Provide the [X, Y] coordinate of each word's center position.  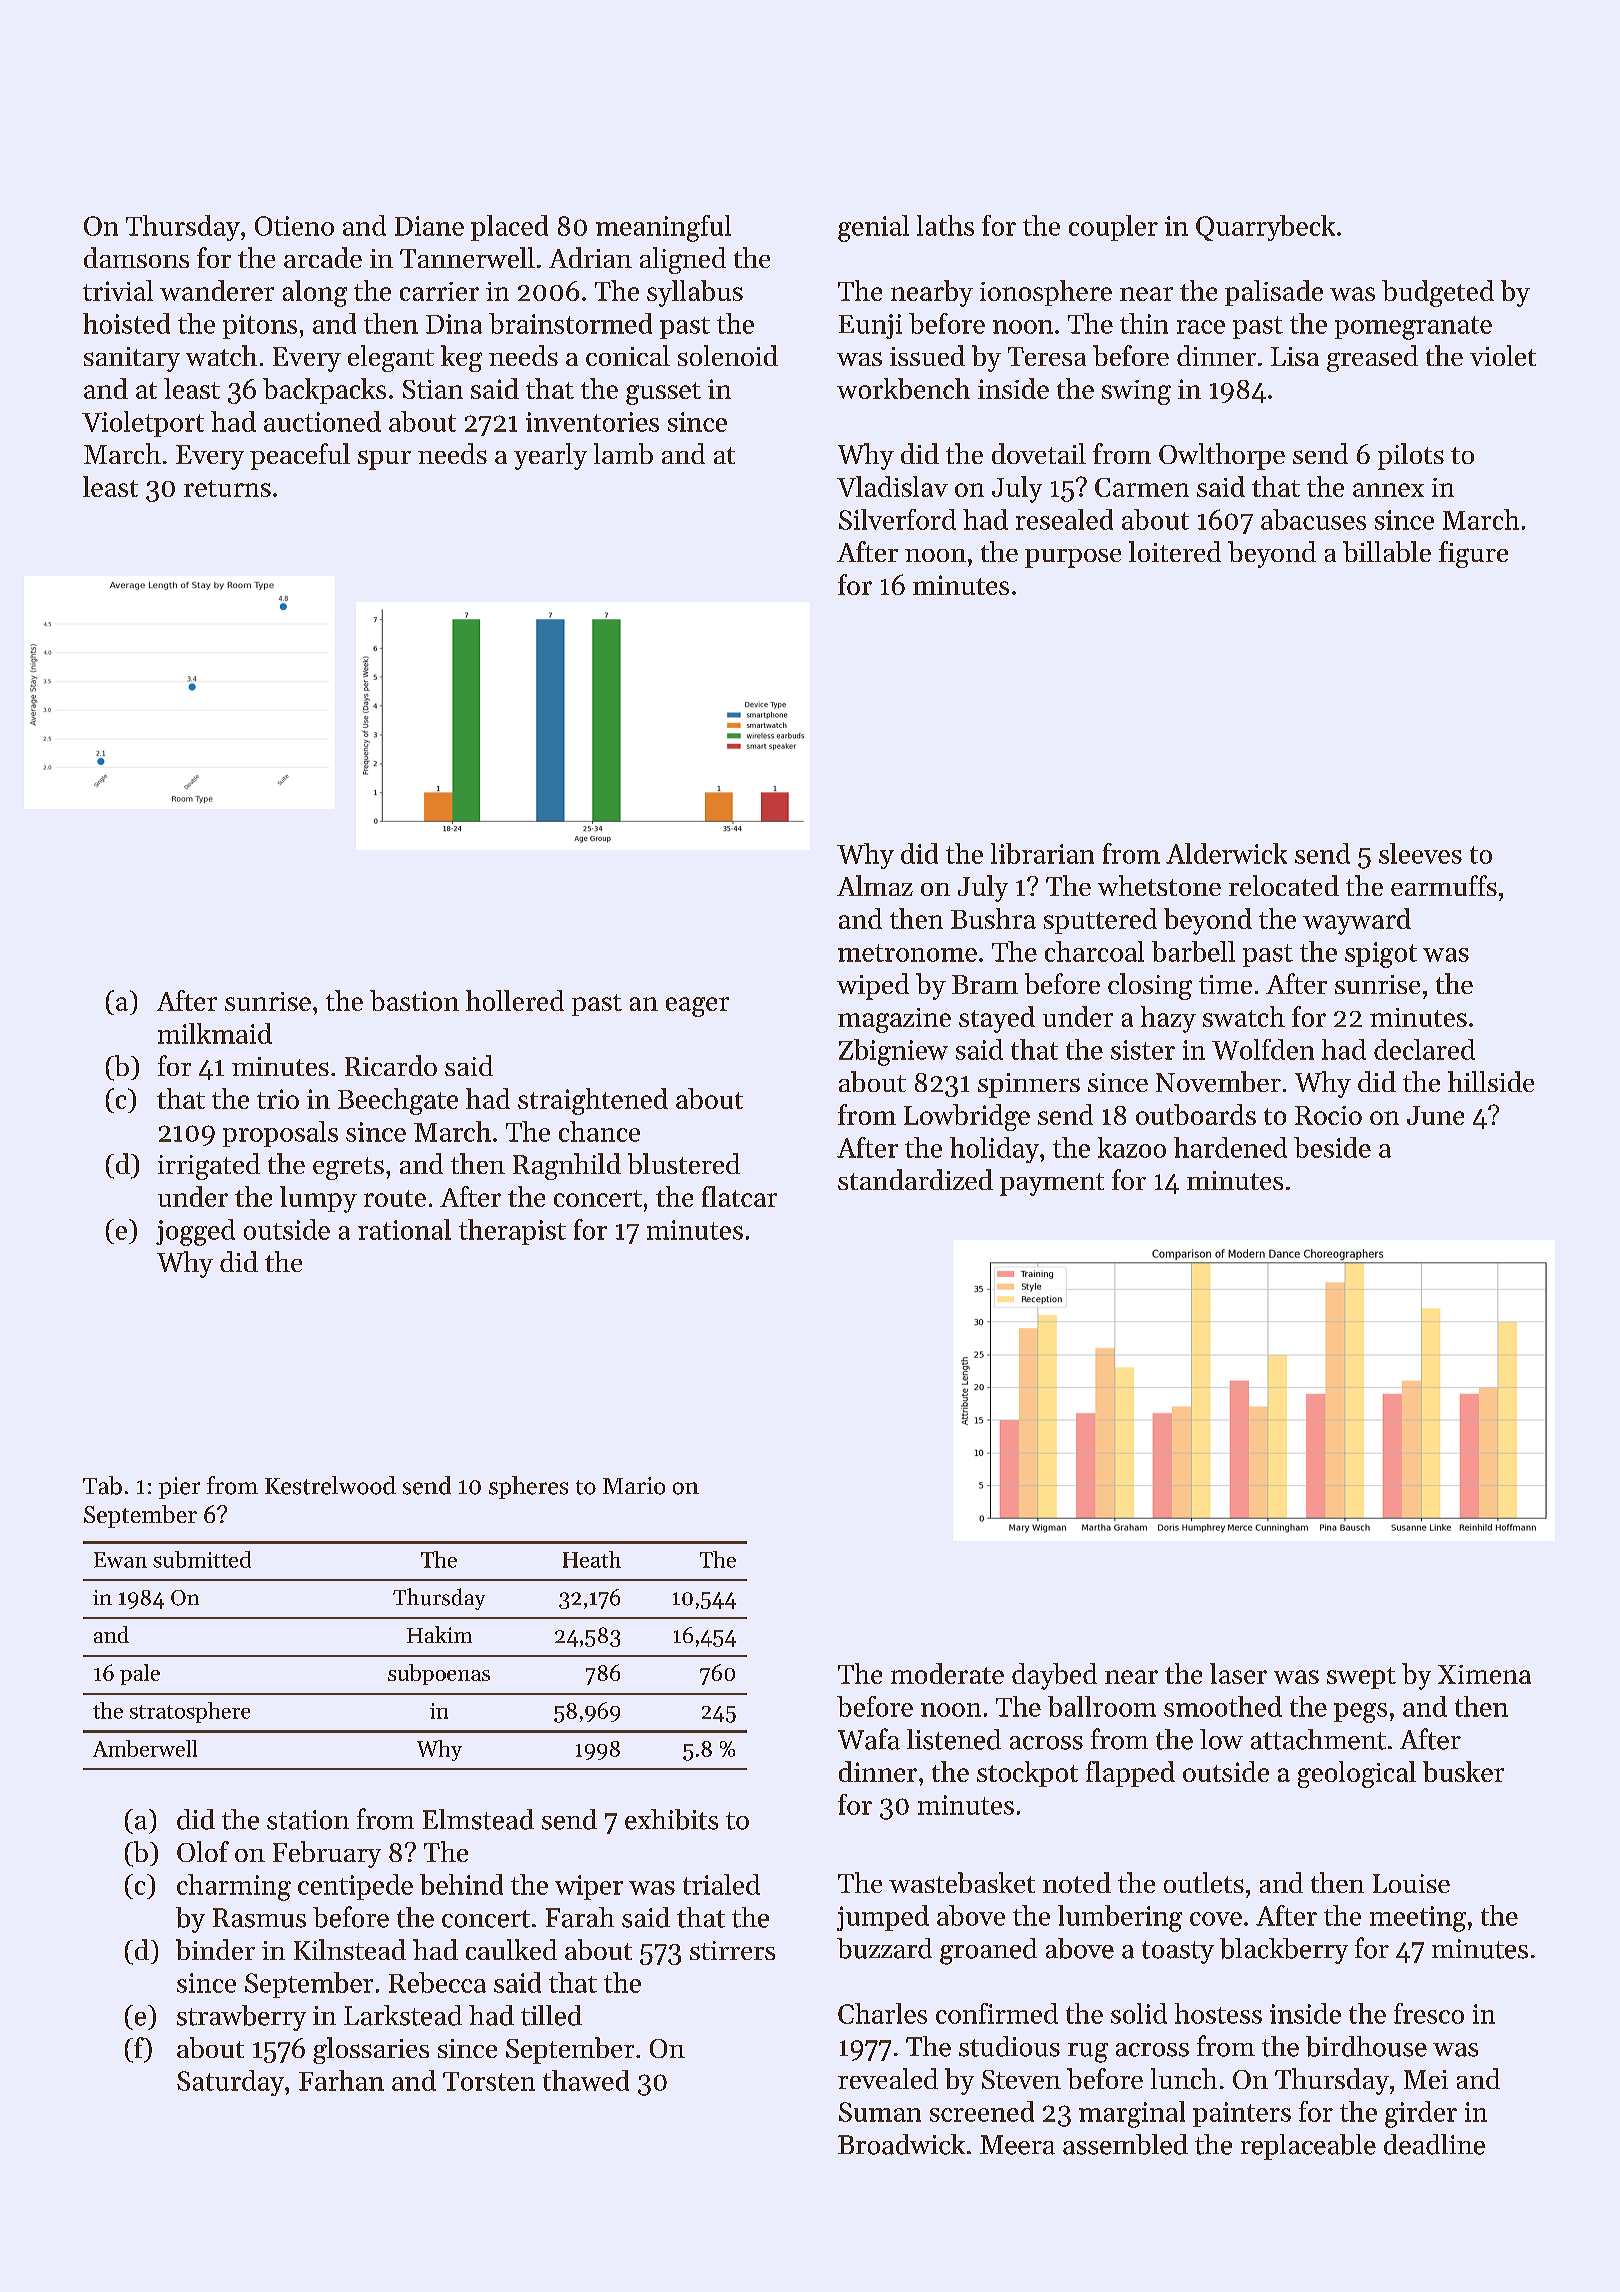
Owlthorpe [1222, 456]
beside [1332, 1147]
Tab [102, 1485]
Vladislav [892, 486]
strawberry [241, 2018]
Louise [1411, 1883]
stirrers [732, 1950]
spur [384, 460]
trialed [721, 1884]
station [308, 1820]
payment [1052, 1184]
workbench [903, 388]
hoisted [126, 323]
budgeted [1438, 293]
